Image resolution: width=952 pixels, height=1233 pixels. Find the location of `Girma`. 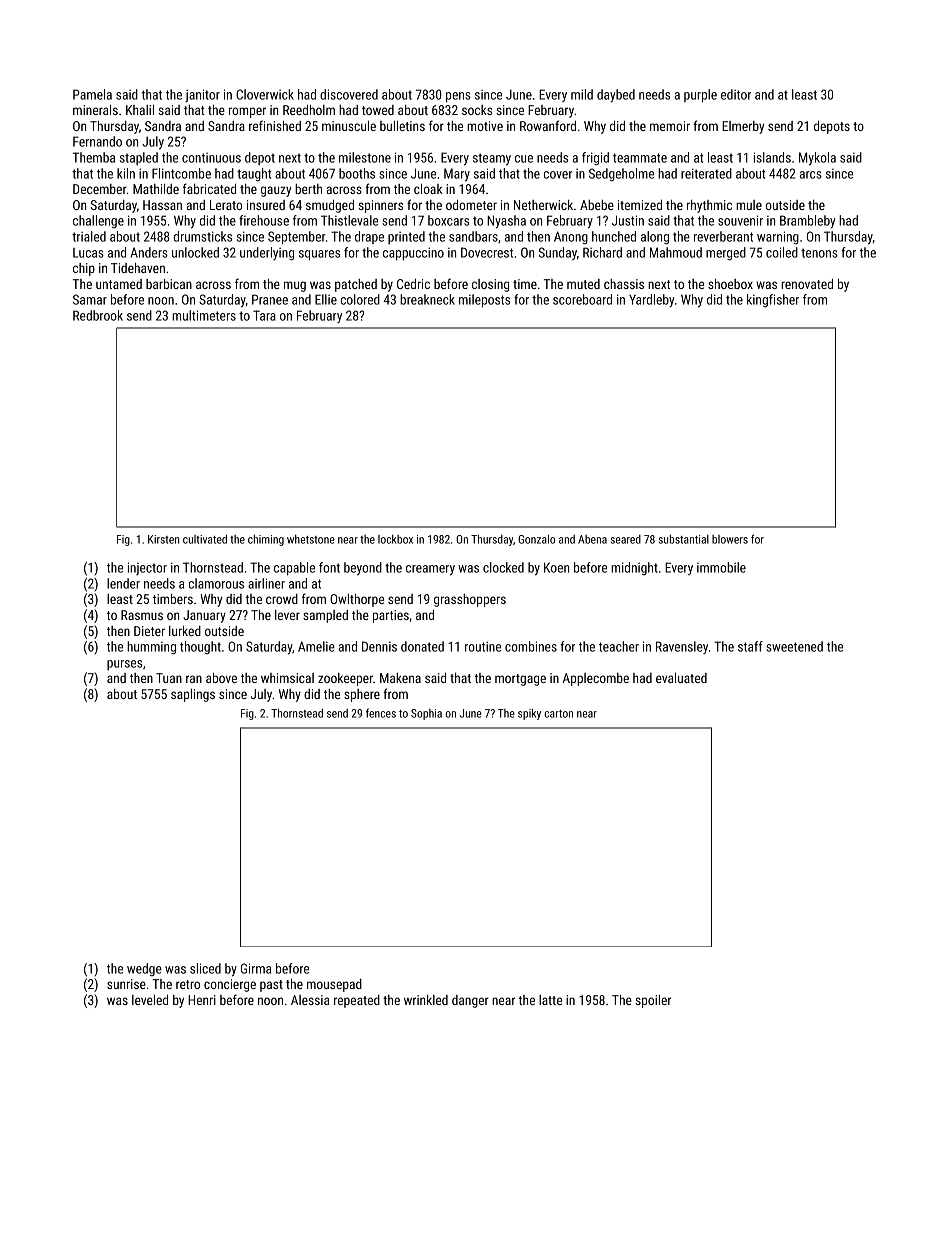

Girma is located at coordinates (256, 968).
